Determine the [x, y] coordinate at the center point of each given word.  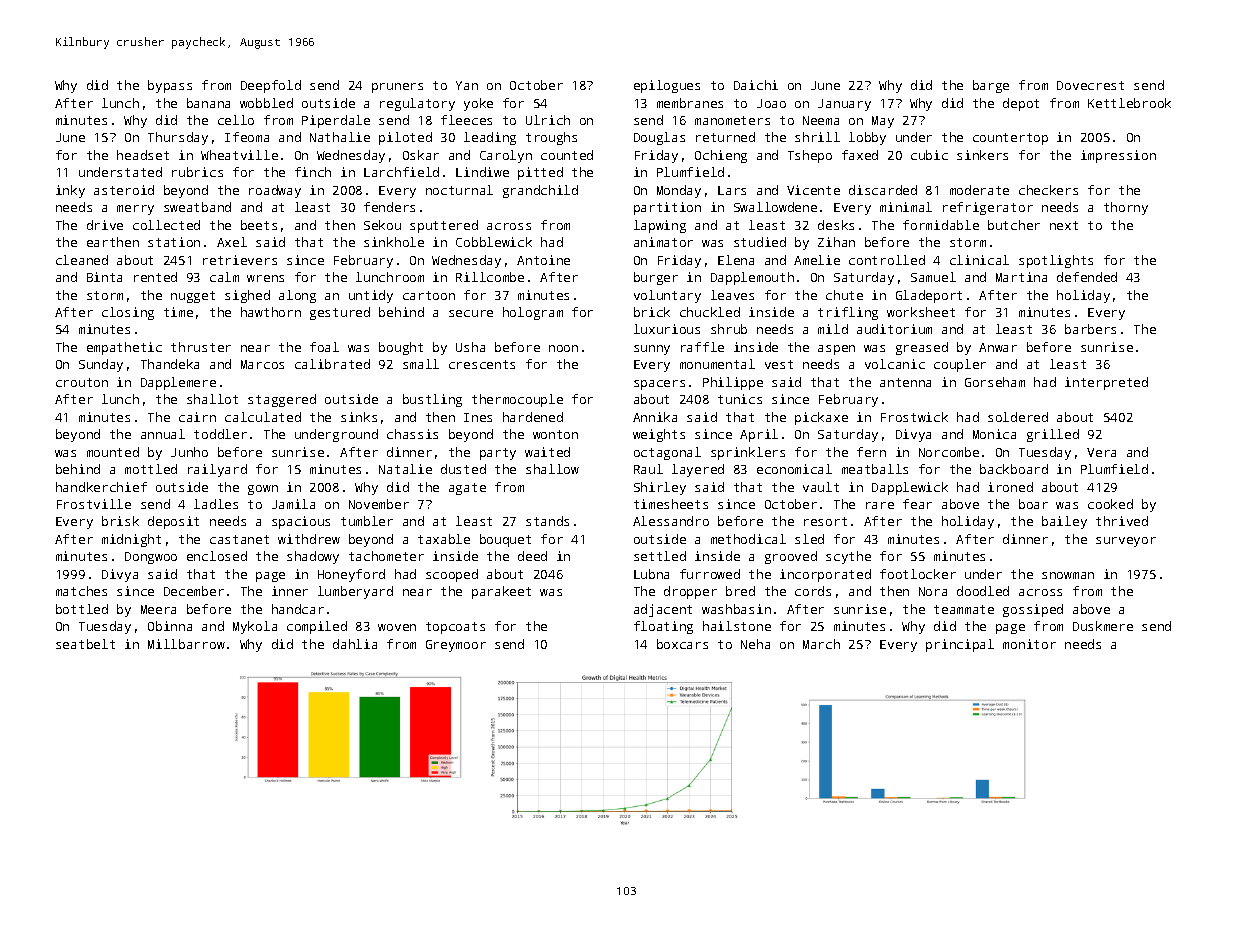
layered [698, 470]
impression [1118, 156]
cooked [1110, 504]
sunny [652, 350]
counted [567, 155]
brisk [120, 521]
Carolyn [506, 156]
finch [313, 172]
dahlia [355, 644]
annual [163, 434]
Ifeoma [247, 137]
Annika [655, 417]
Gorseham [995, 382]
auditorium [894, 329]
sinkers [982, 155]
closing [128, 313]
